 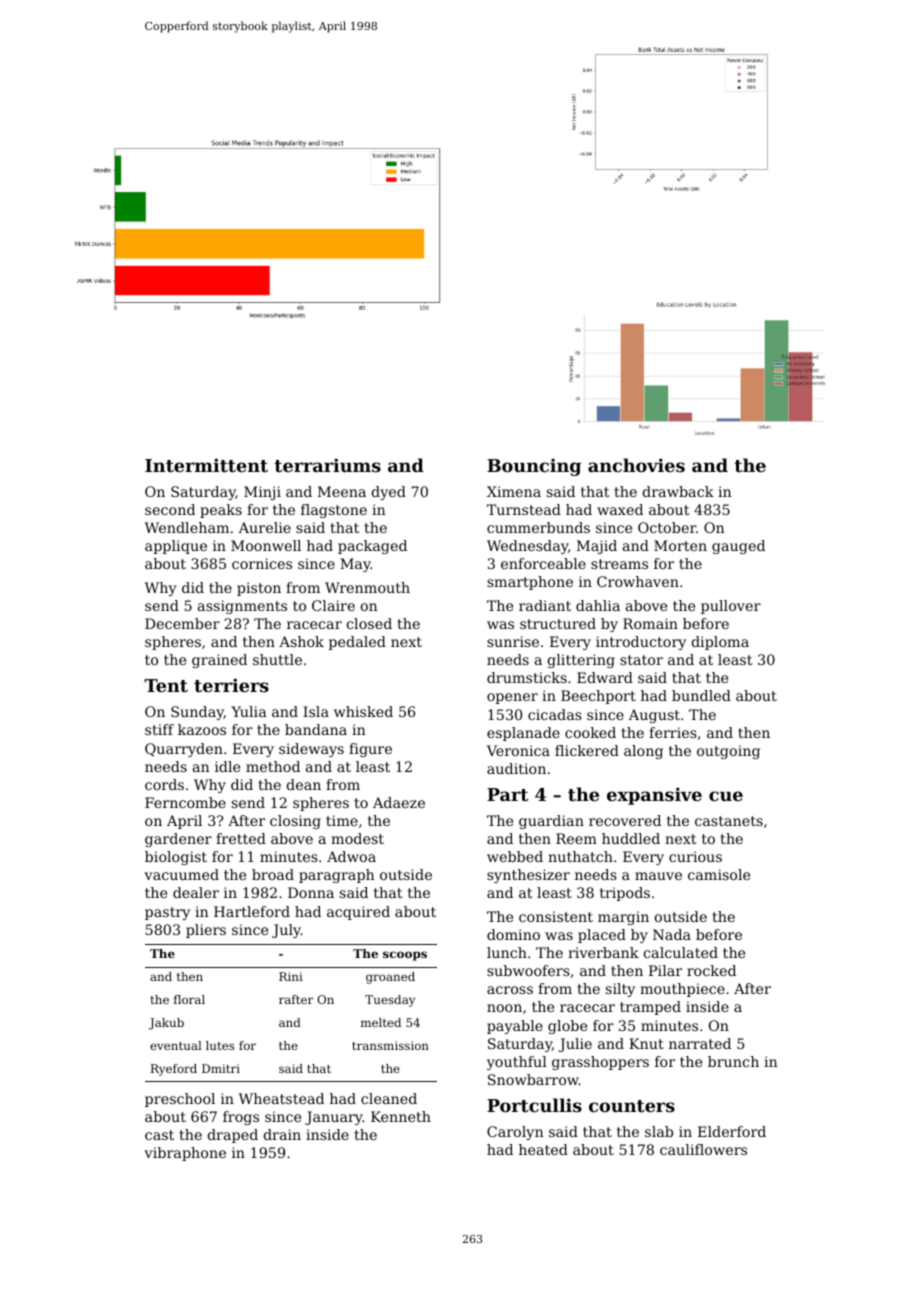 I want to click on drumsticks, so click(x=527, y=677).
